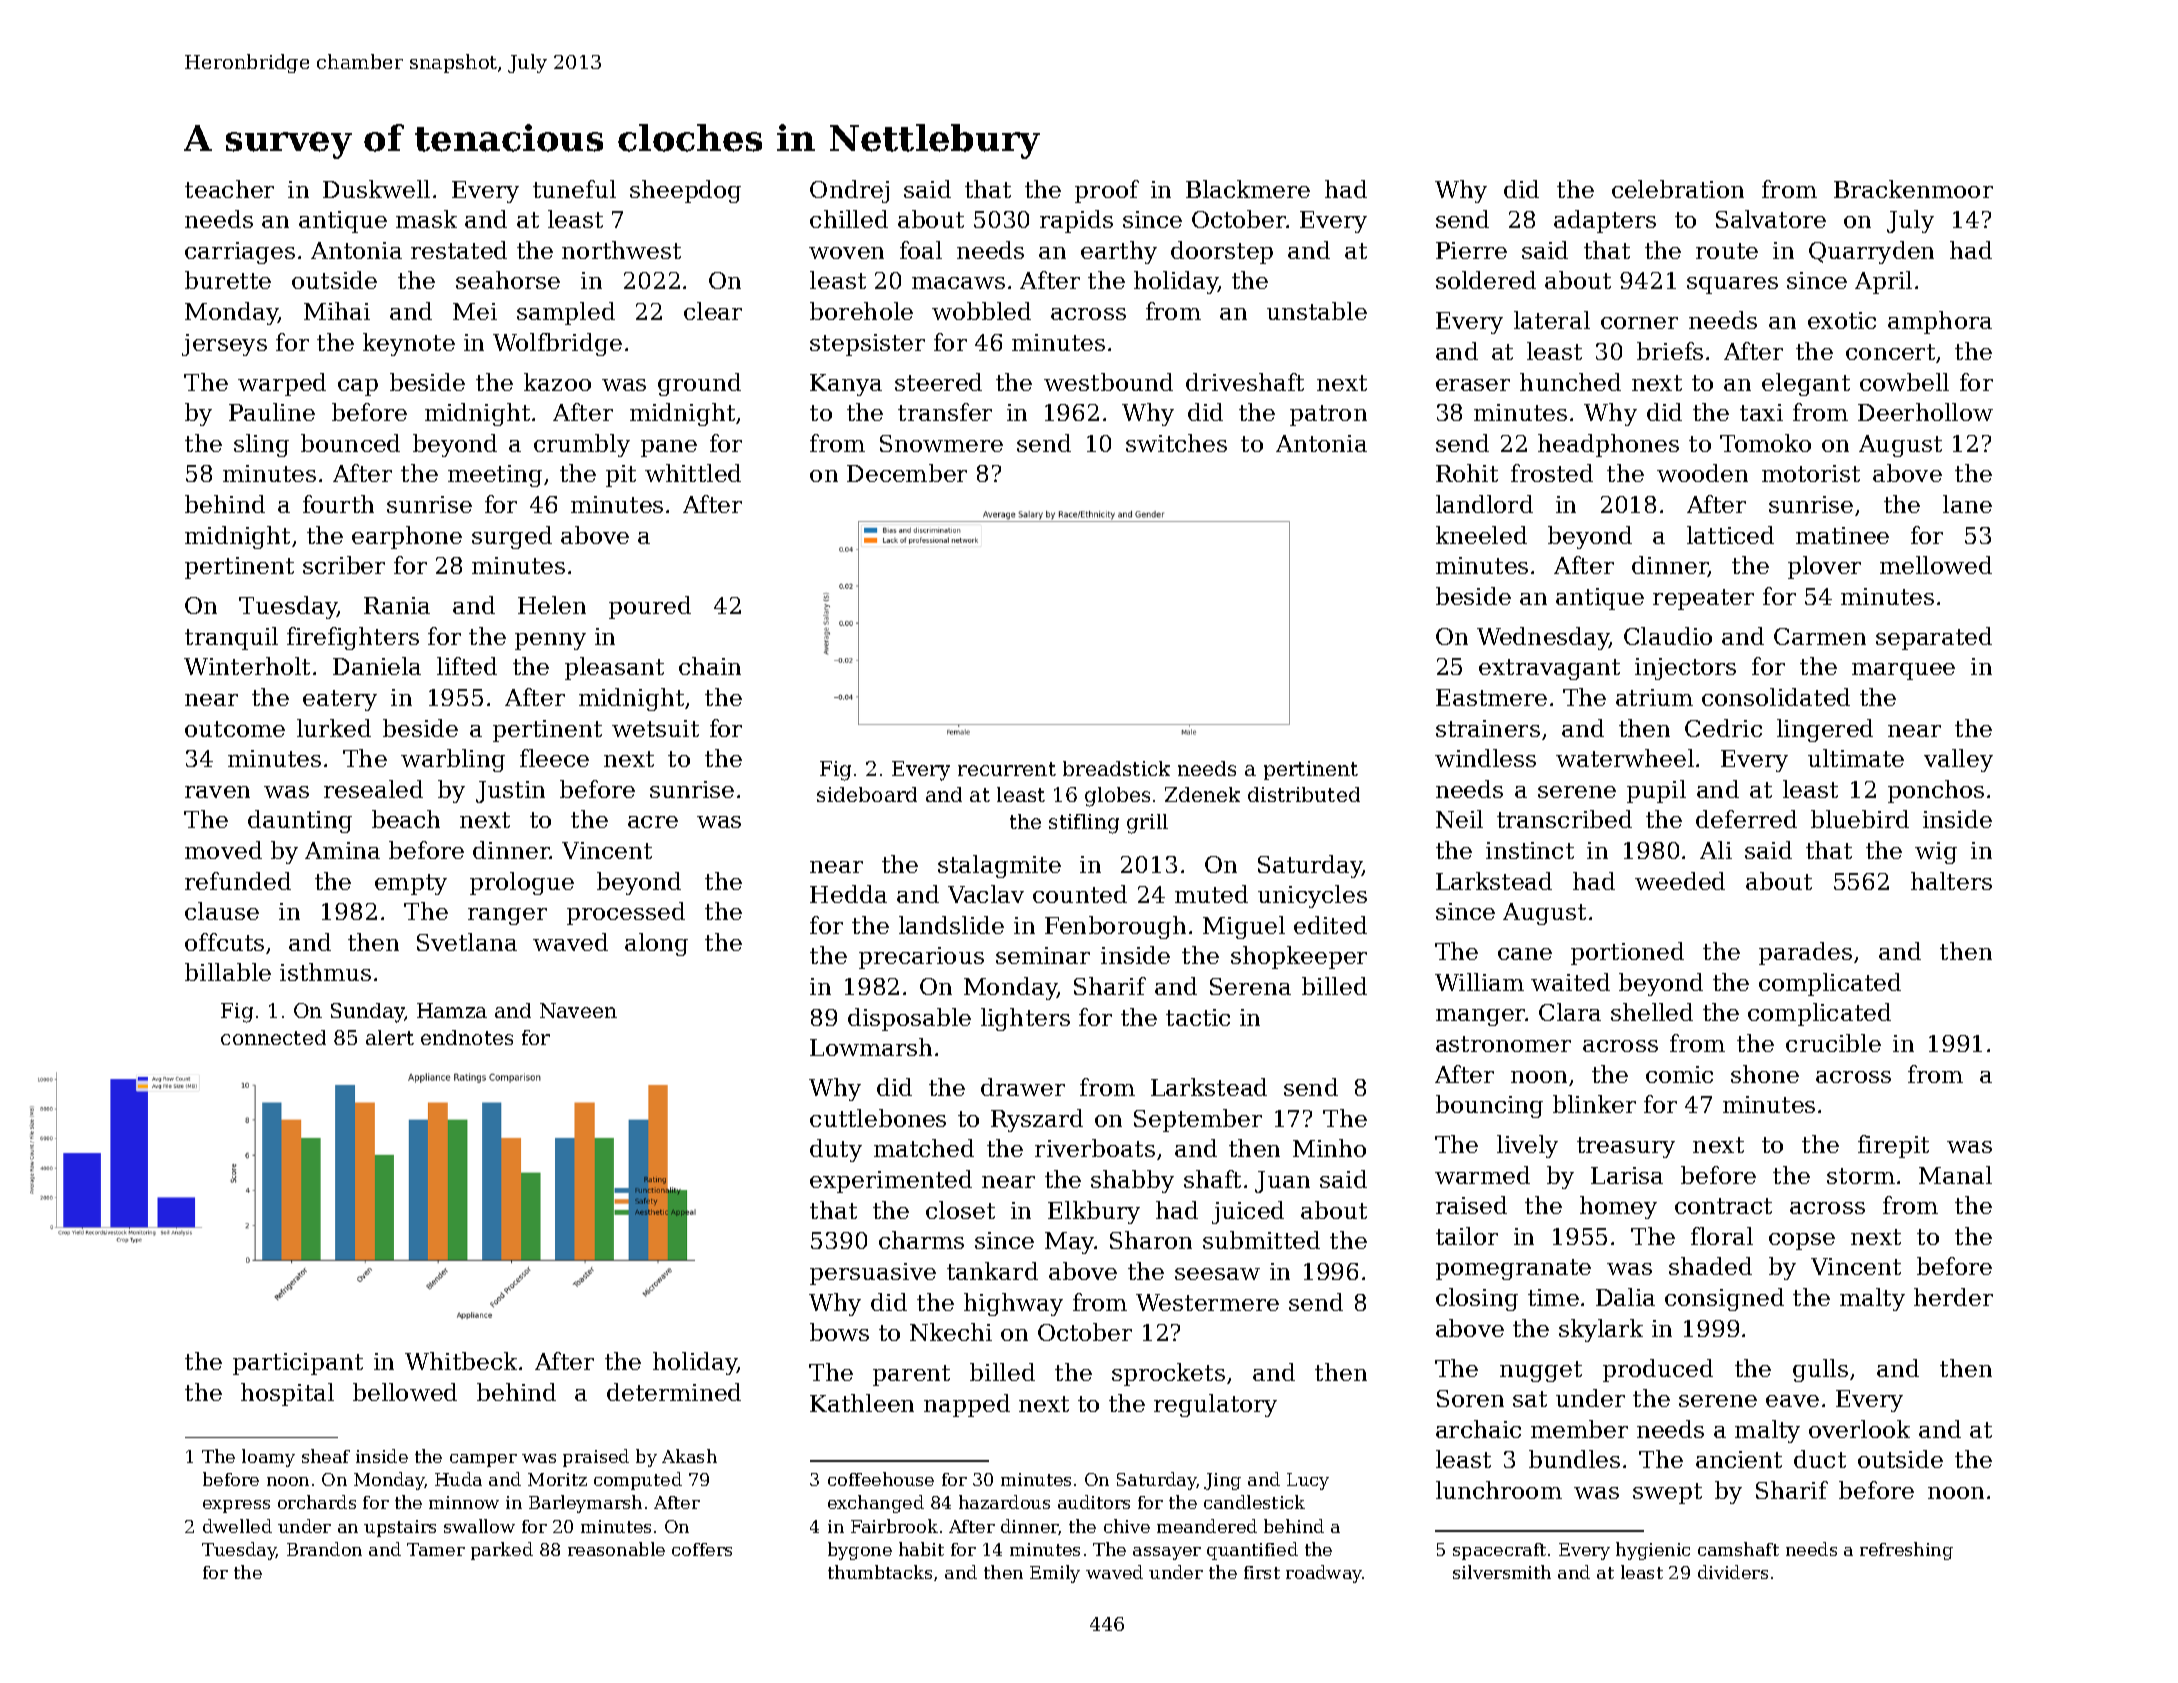 The height and width of the screenshot is (1683, 2178). What do you see at coordinates (287, 1394) in the screenshot?
I see `hospital` at bounding box center [287, 1394].
